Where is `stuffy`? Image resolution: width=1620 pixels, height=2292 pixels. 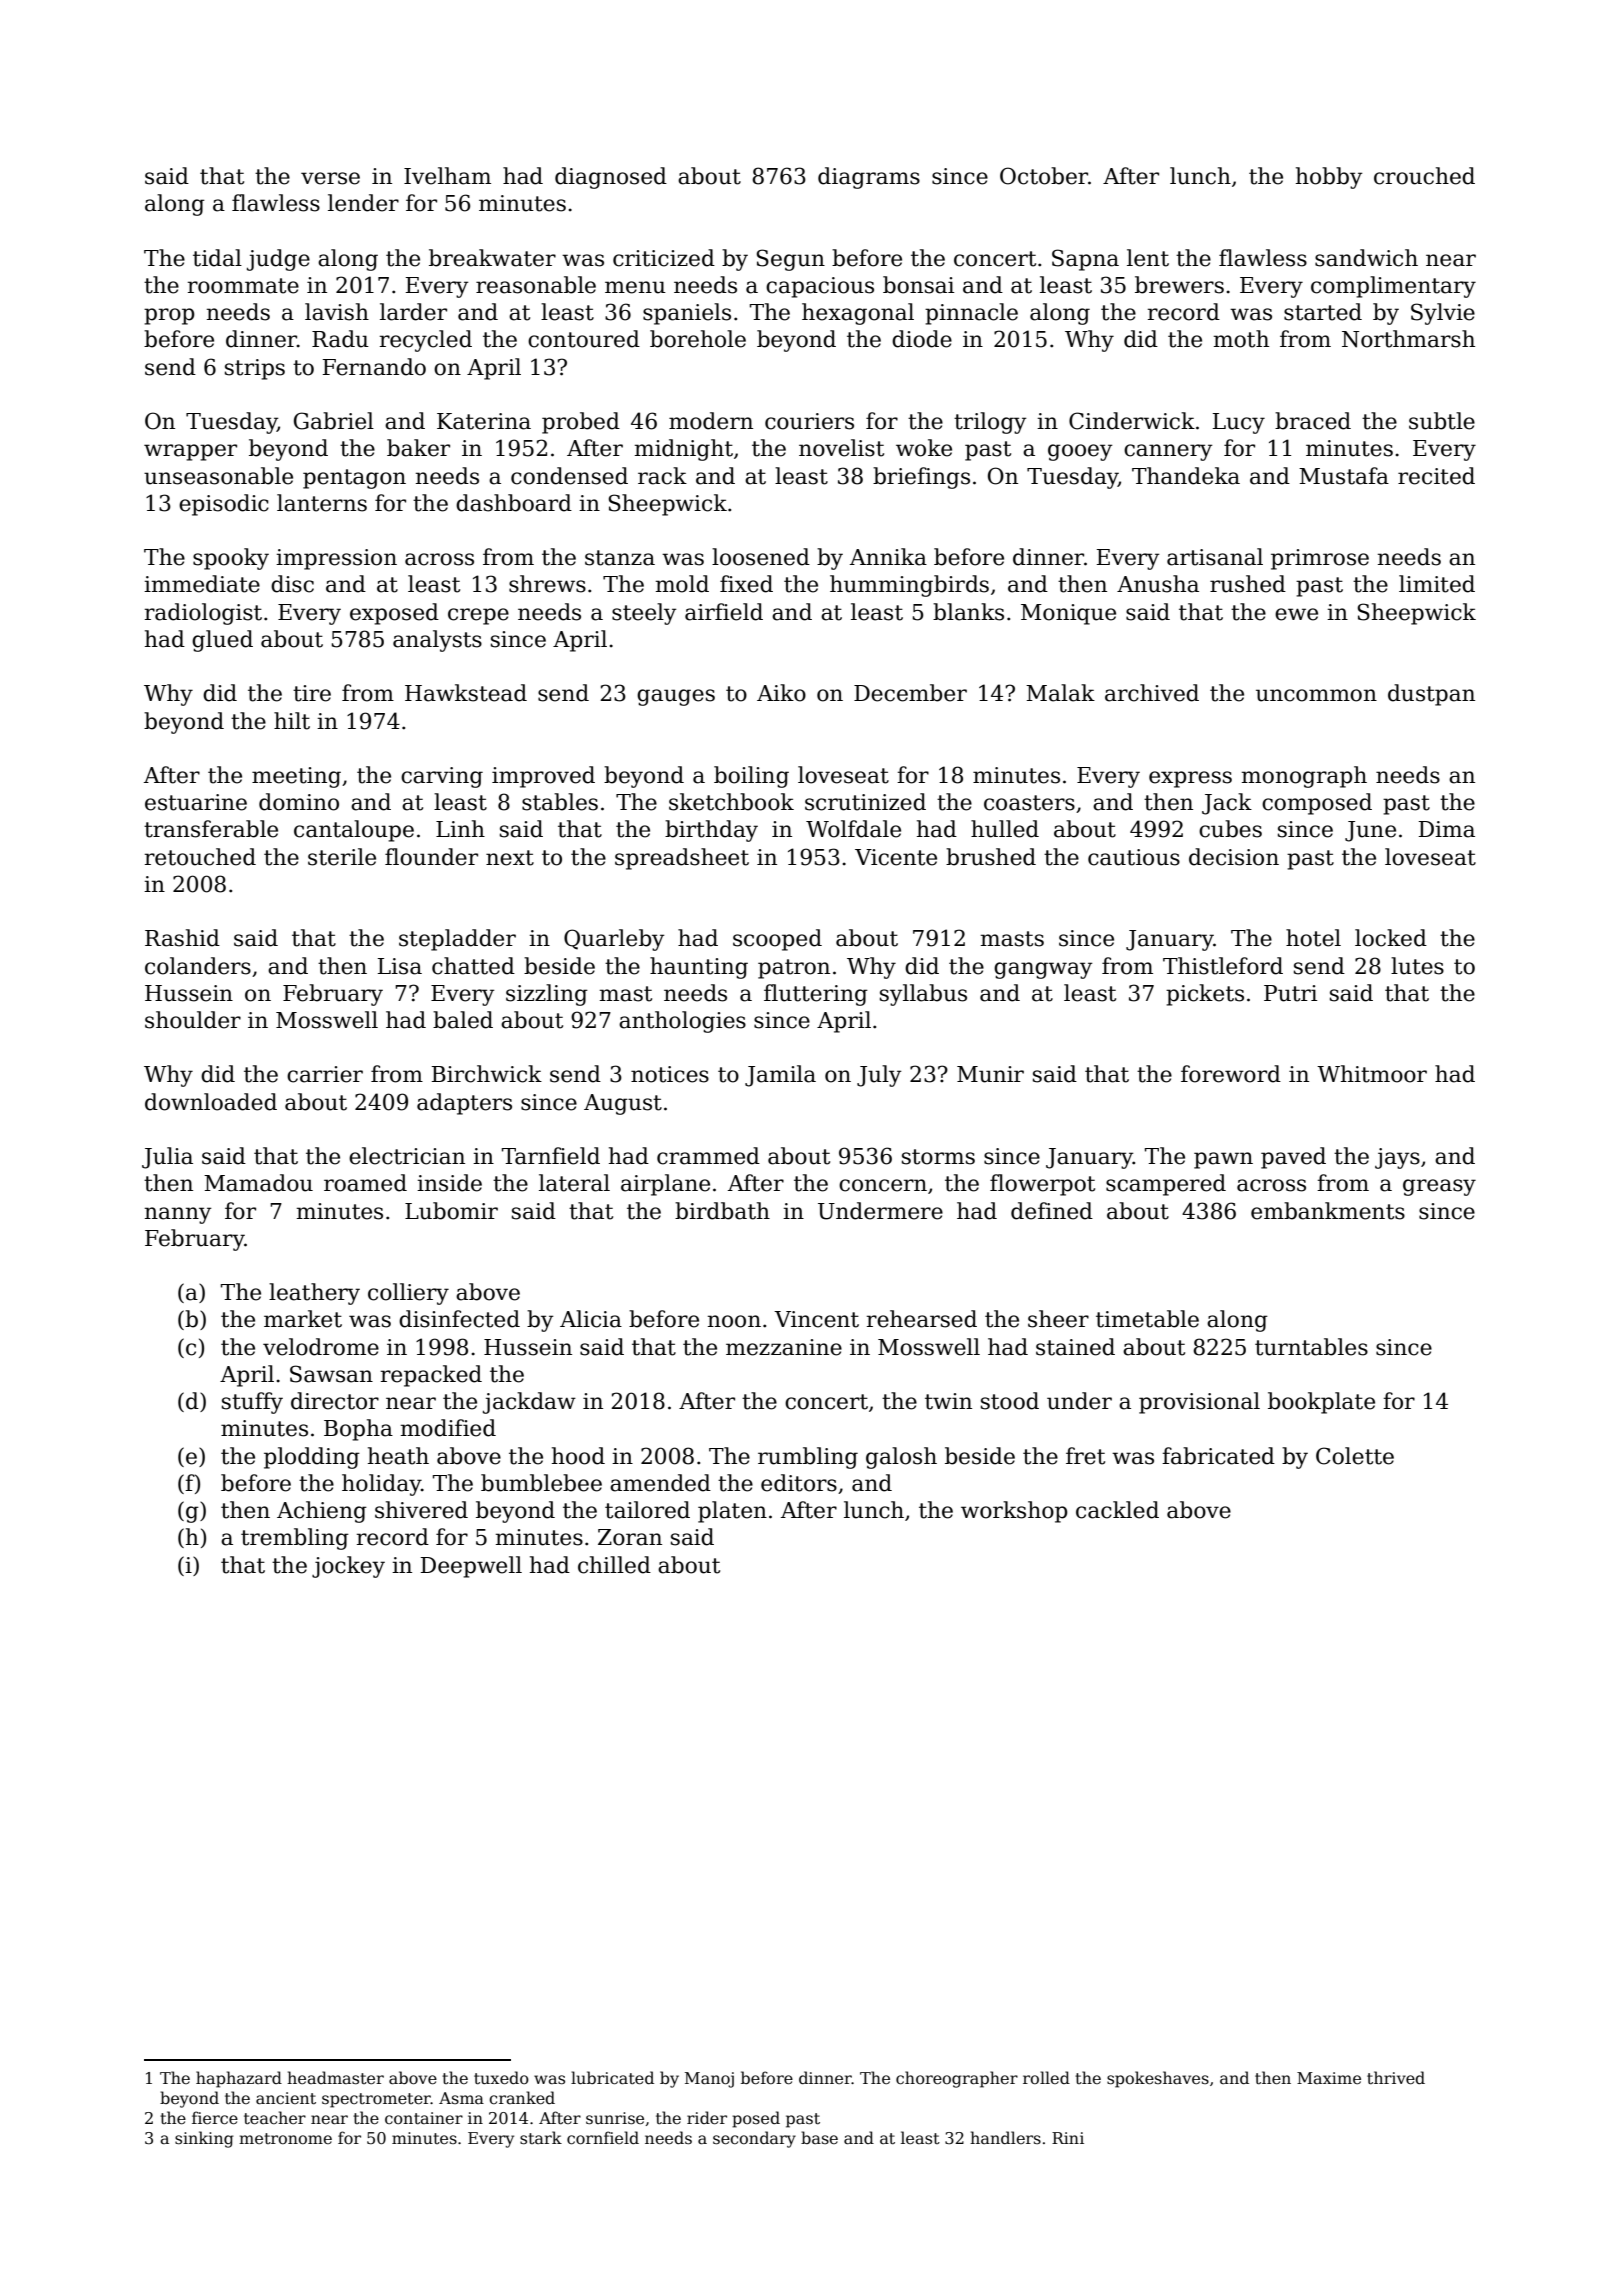
stuffy is located at coordinates (252, 1403).
